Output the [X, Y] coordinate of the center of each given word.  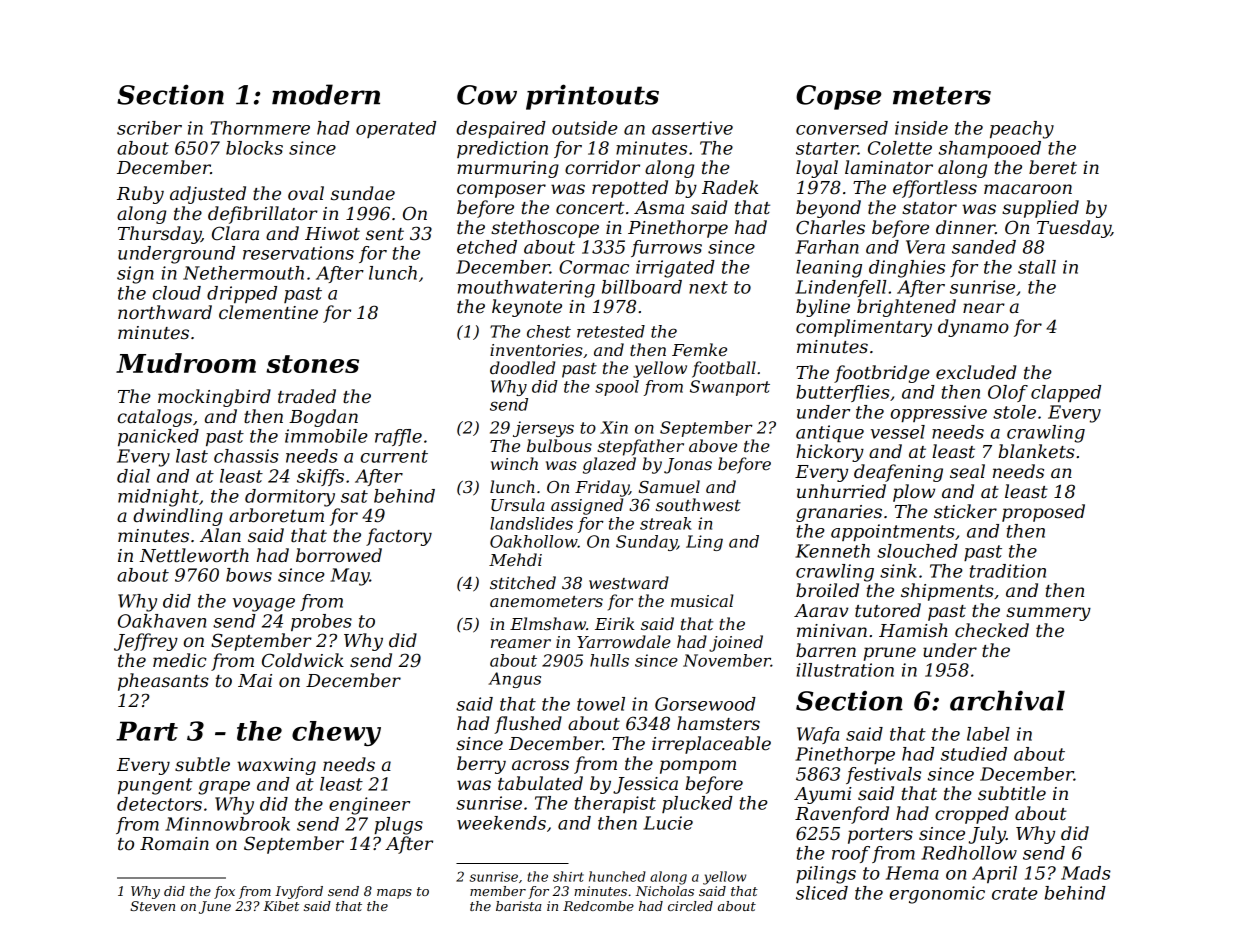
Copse [839, 97]
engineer [369, 806]
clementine [268, 312]
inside [921, 128]
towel [601, 704]
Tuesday [1074, 229]
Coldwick [303, 660]
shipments [947, 592]
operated [396, 129]
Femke [699, 349]
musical [702, 600]
